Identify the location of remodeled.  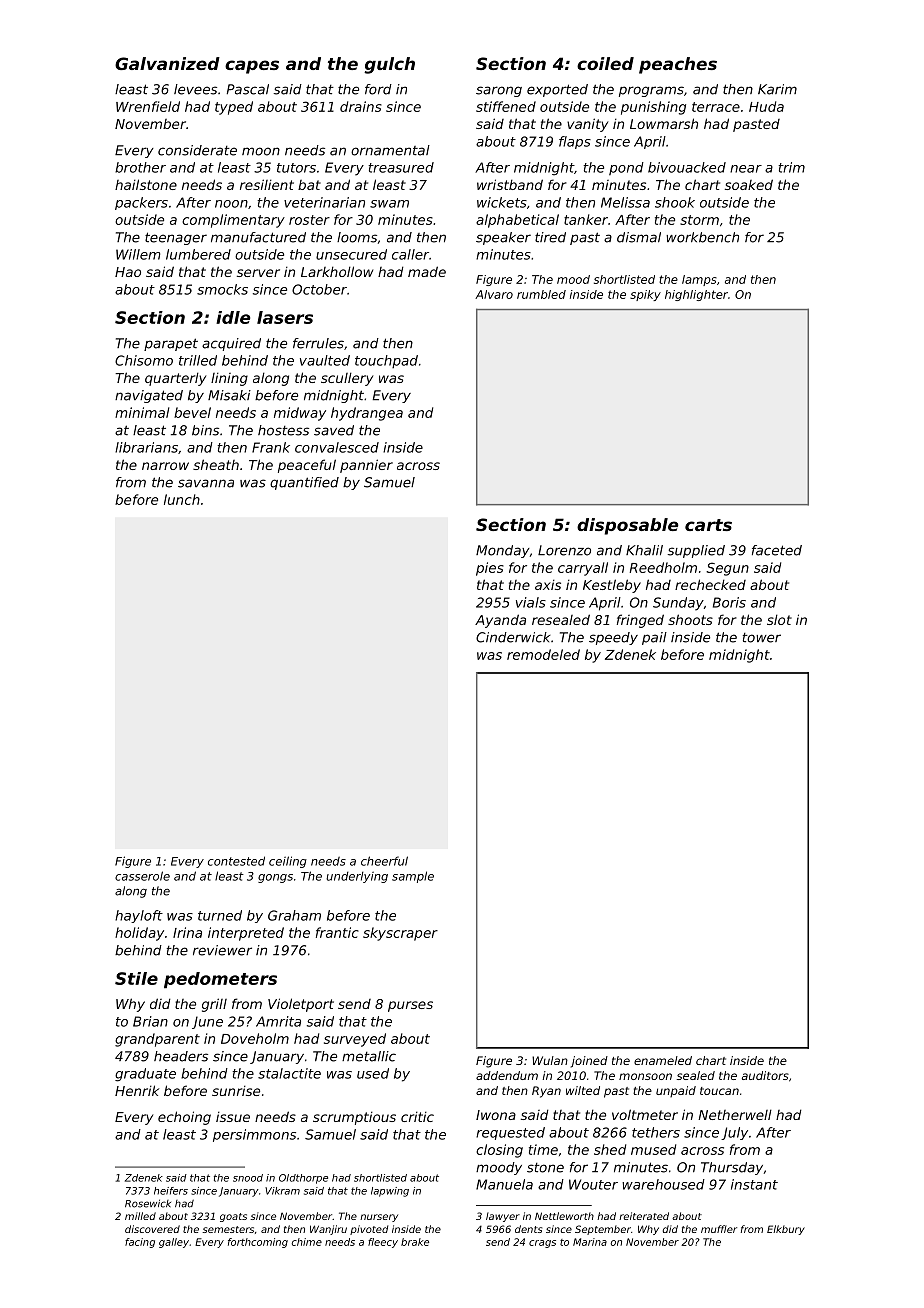
(543, 654).
